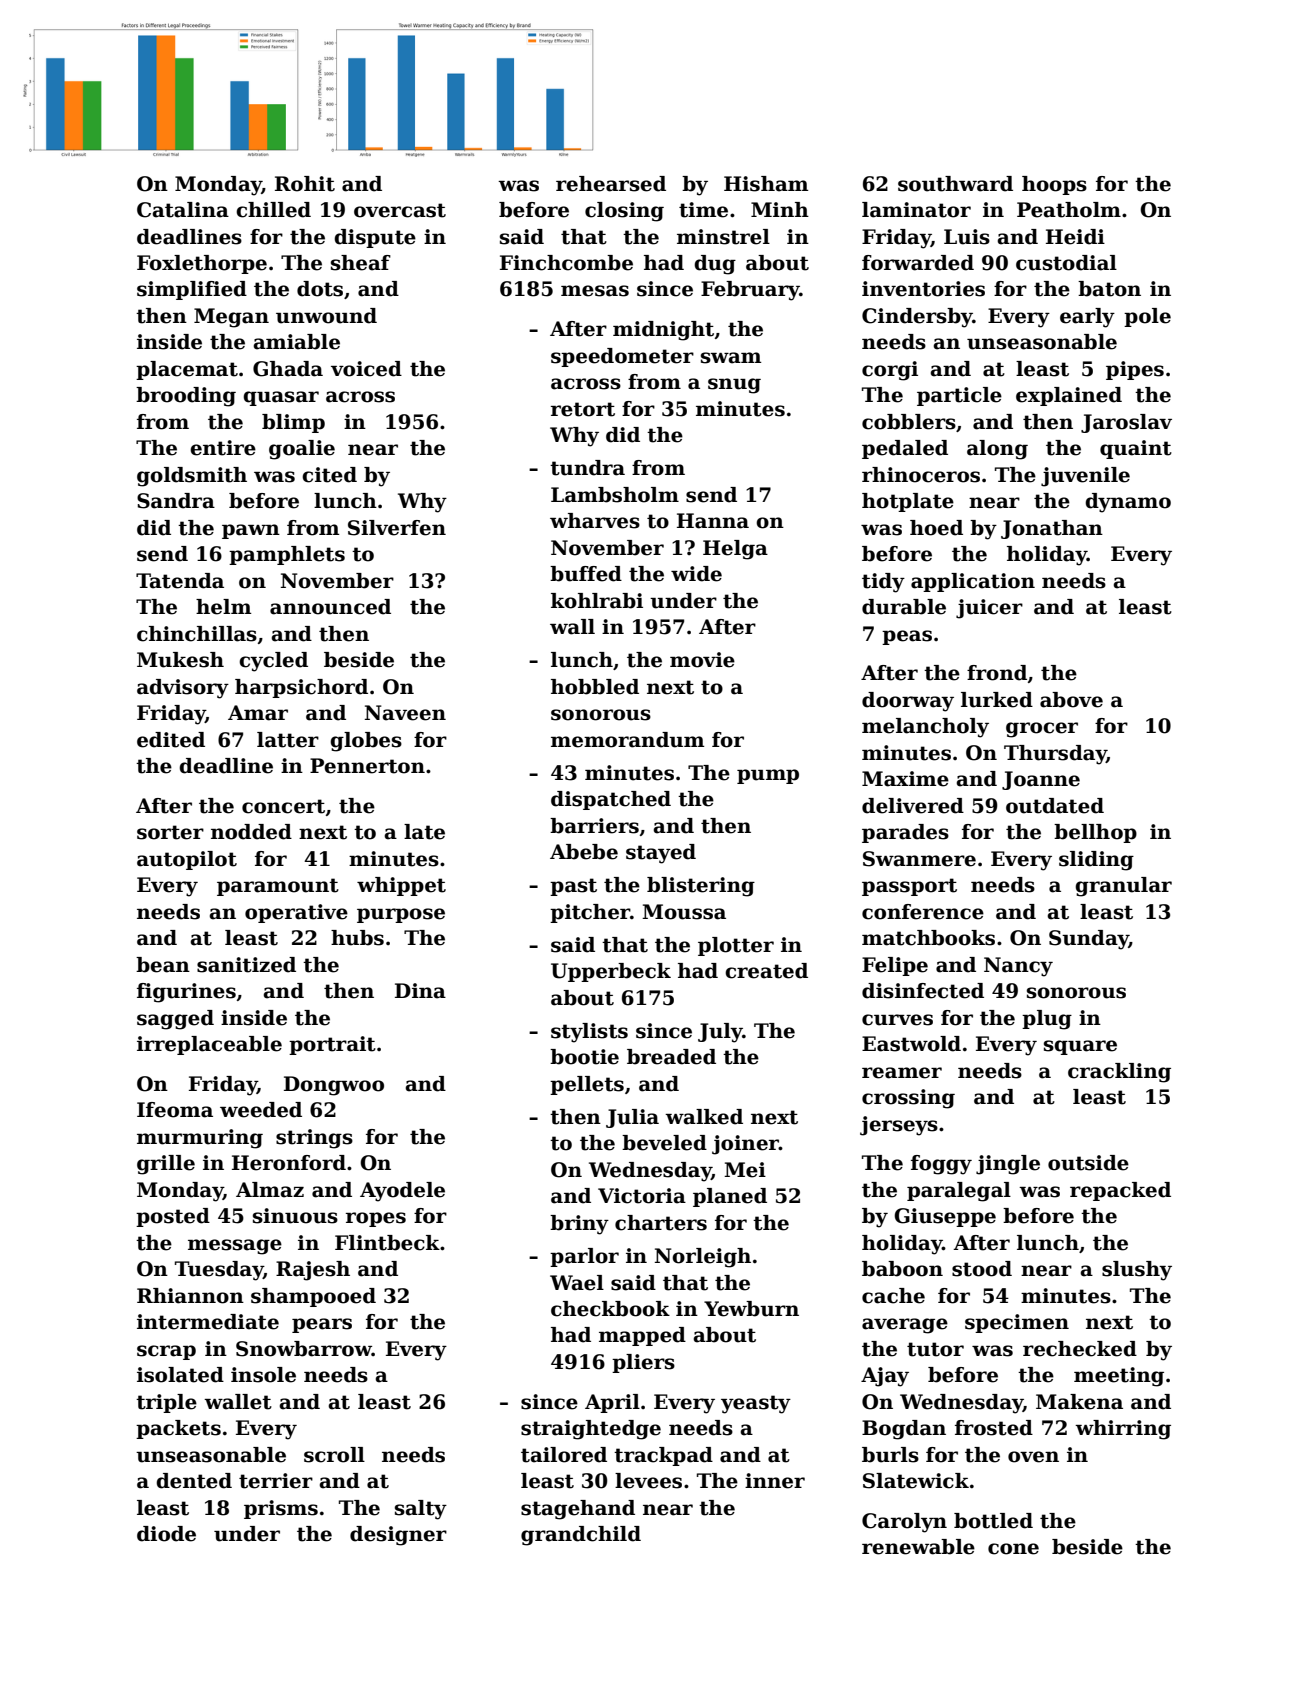 Image resolution: width=1308 pixels, height=1692 pixels. What do you see at coordinates (330, 607) in the document?
I see `announced` at bounding box center [330, 607].
